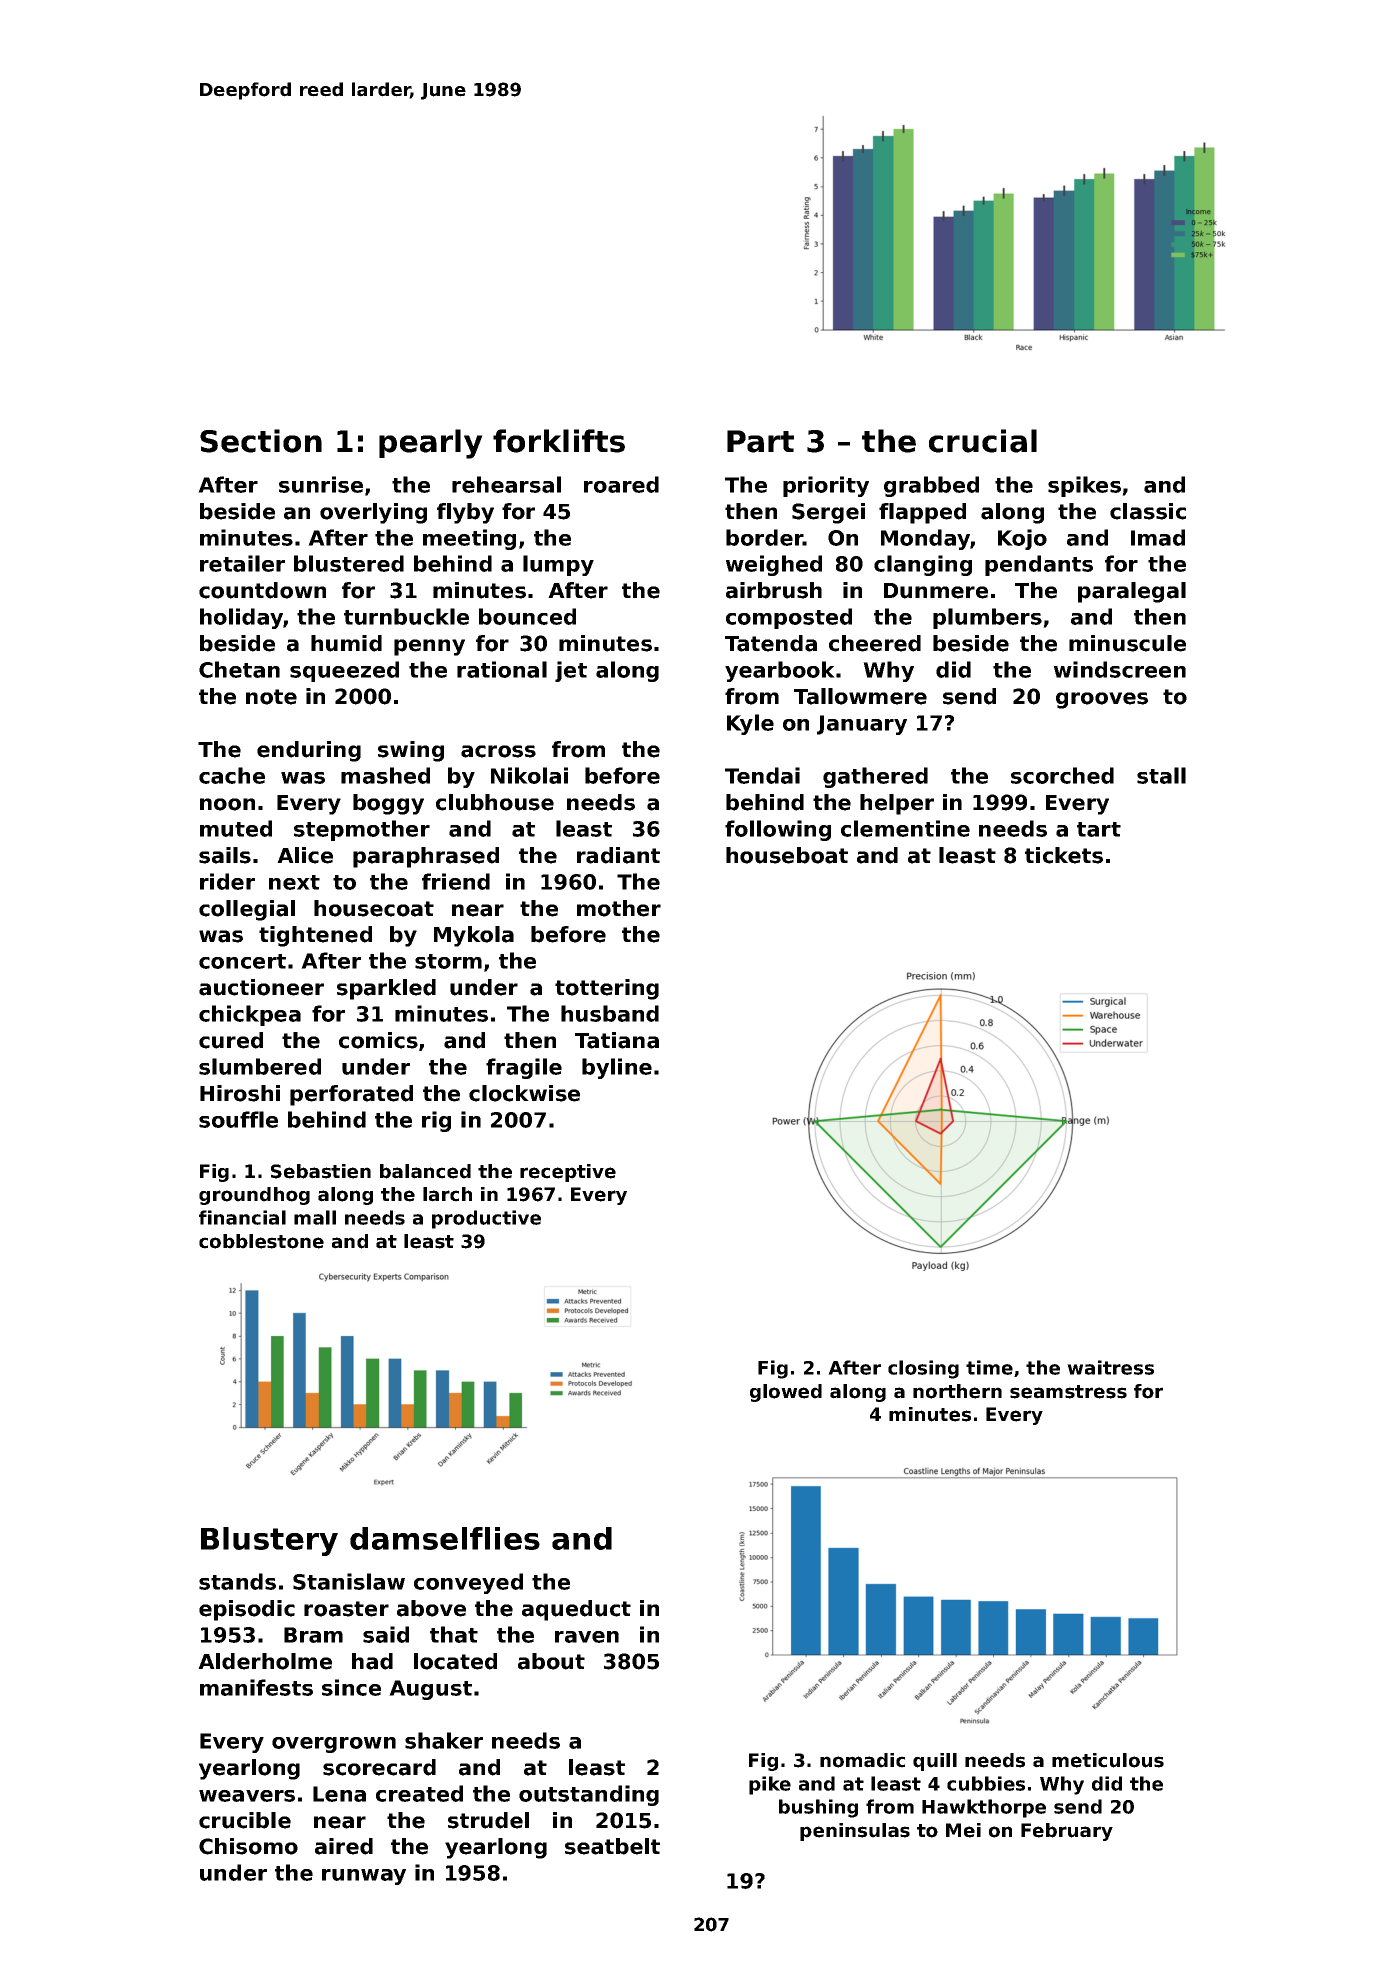  Describe the element at coordinates (242, 1217) in the page. I see `financial` at that location.
